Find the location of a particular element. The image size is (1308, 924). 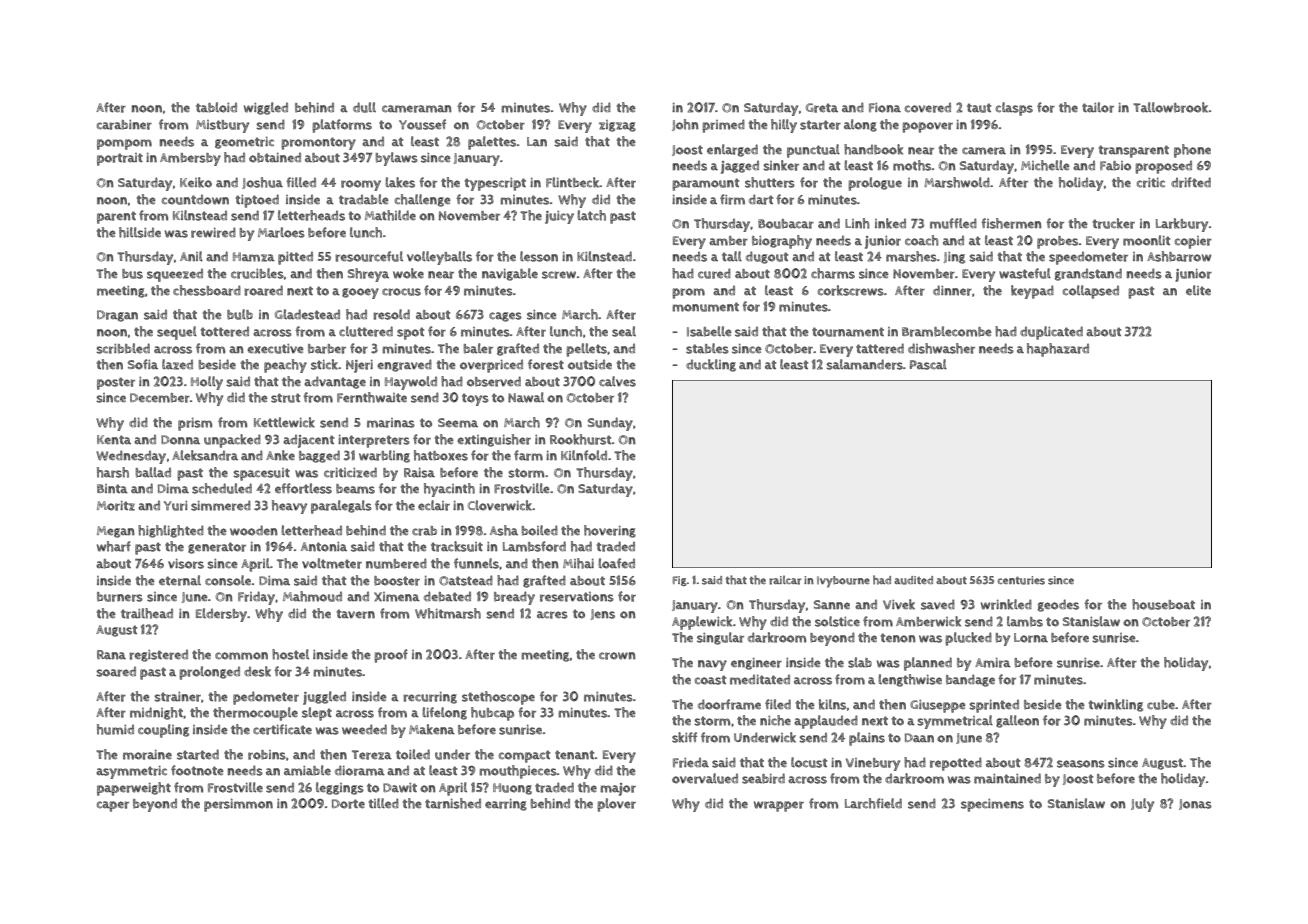

dinner is located at coordinates (952, 290).
